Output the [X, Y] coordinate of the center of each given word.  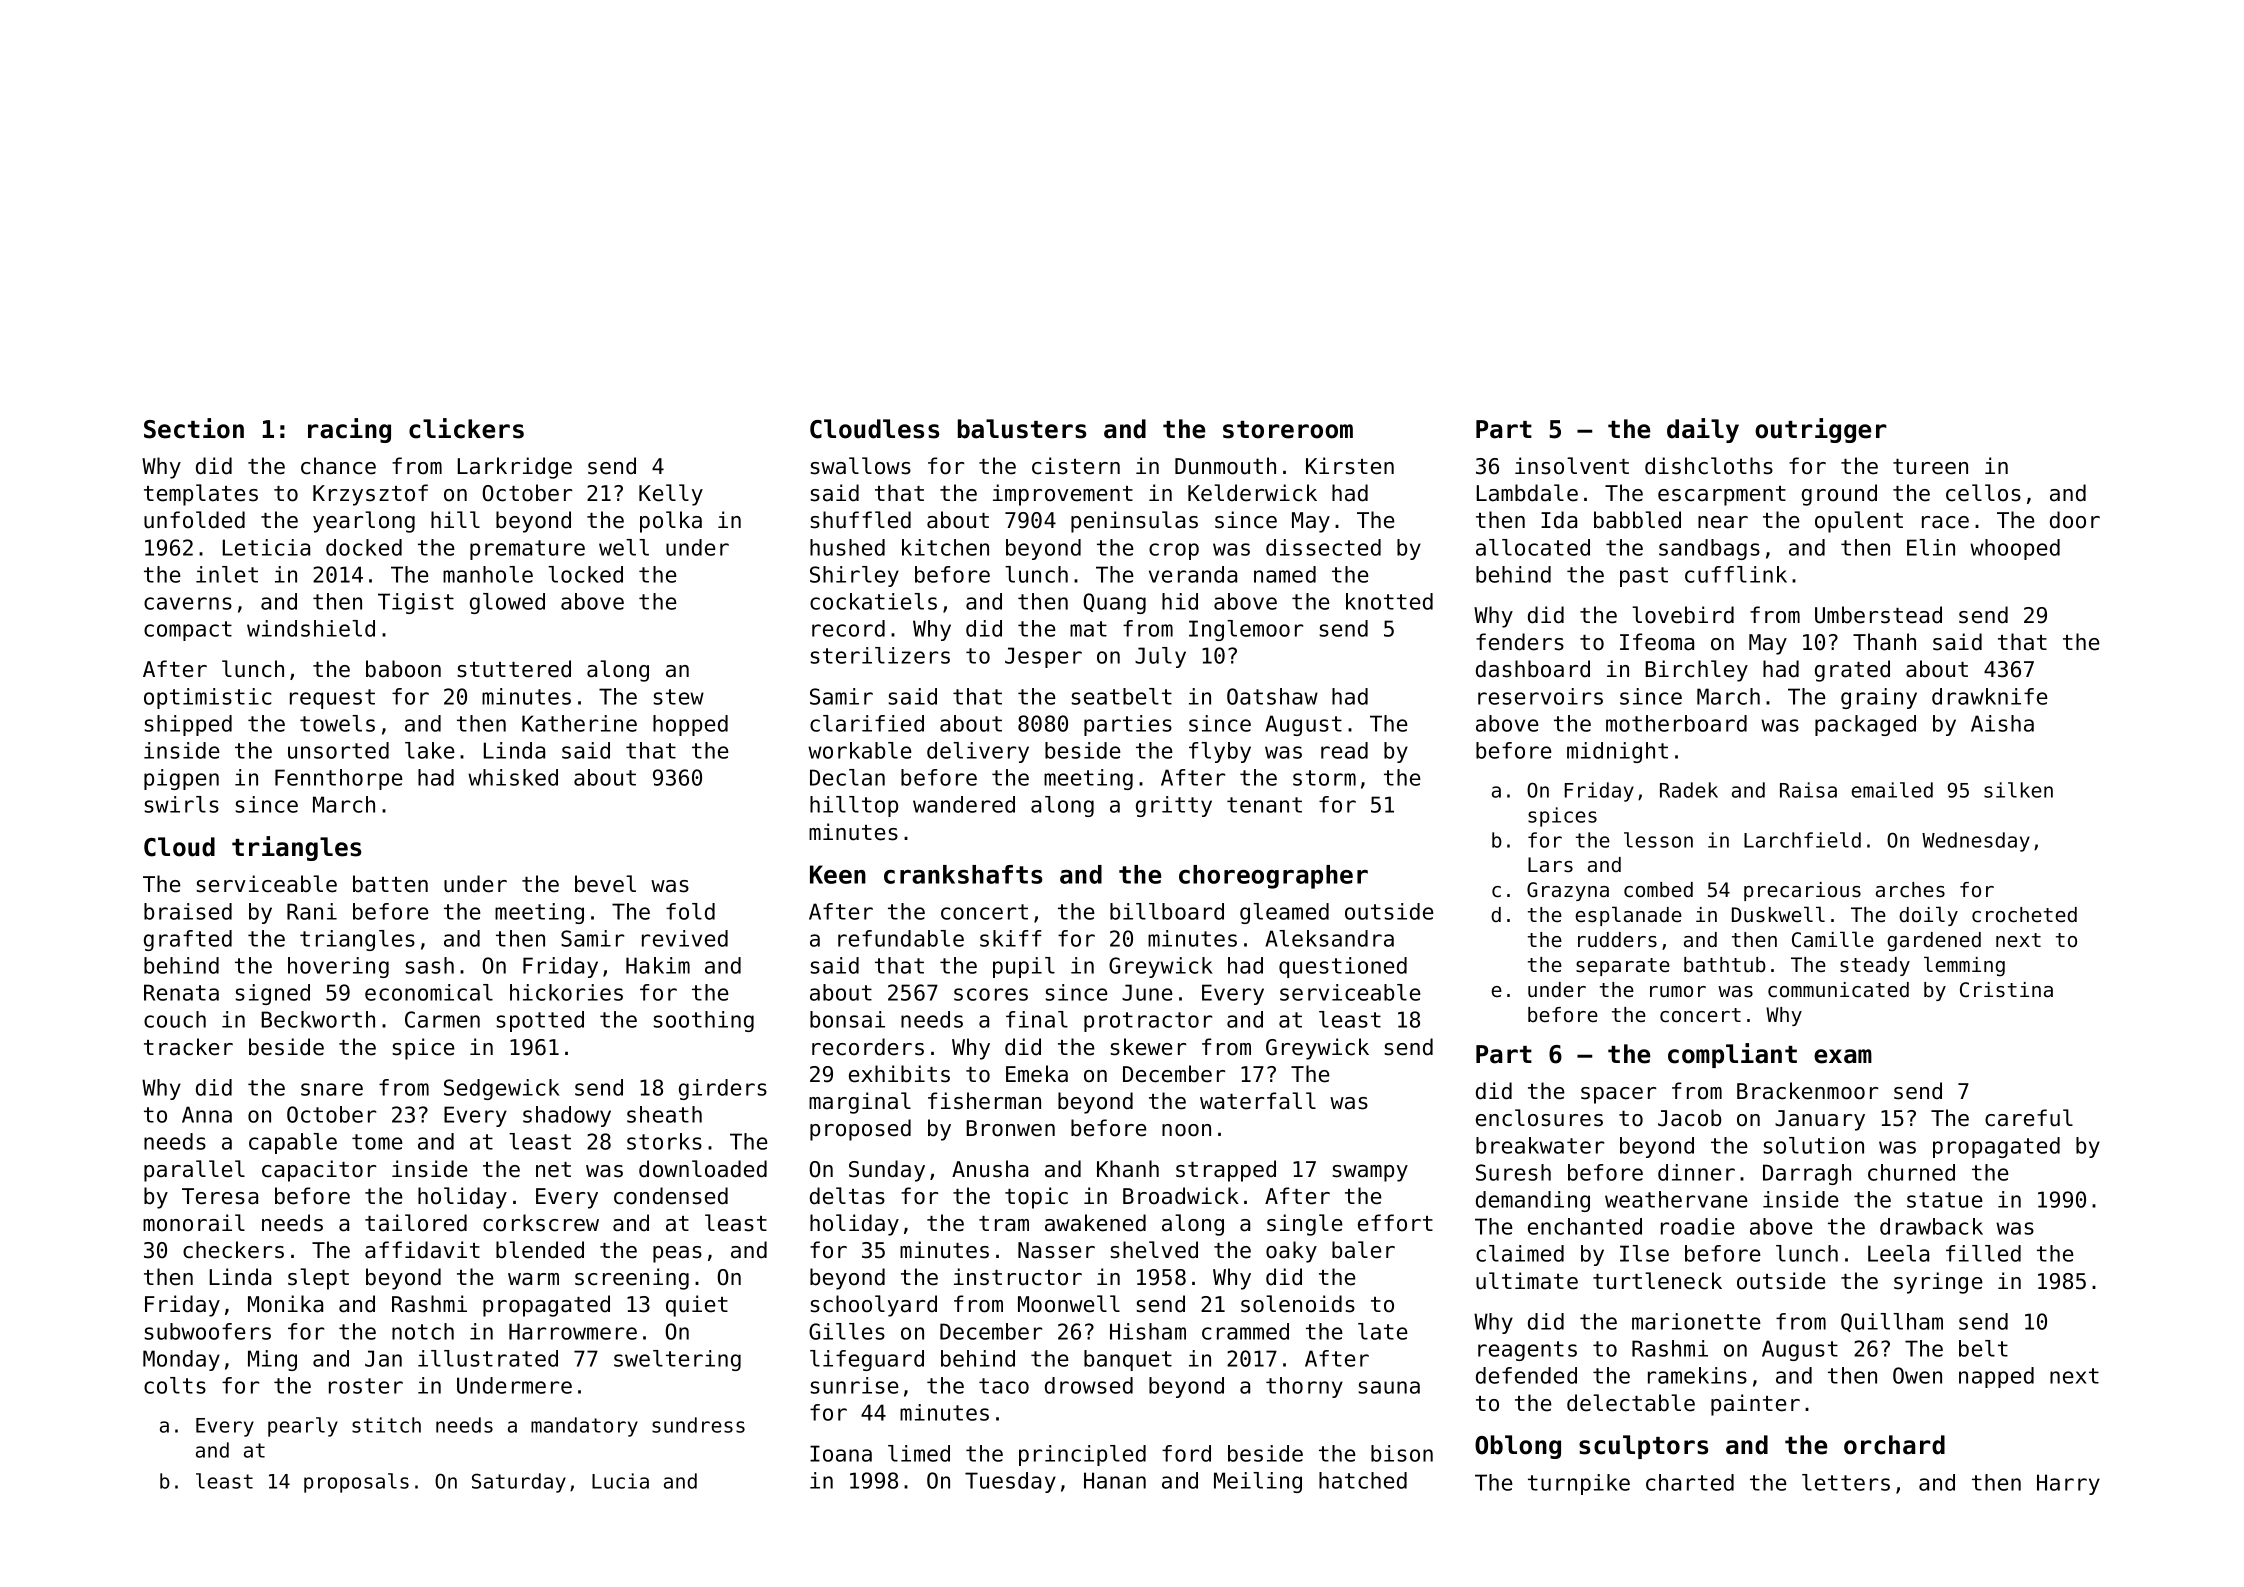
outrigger [1821, 430]
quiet [697, 1306]
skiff [1011, 938]
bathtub [1725, 965]
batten [390, 884]
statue [1945, 1200]
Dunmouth [1225, 466]
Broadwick [1181, 1196]
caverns [188, 603]
